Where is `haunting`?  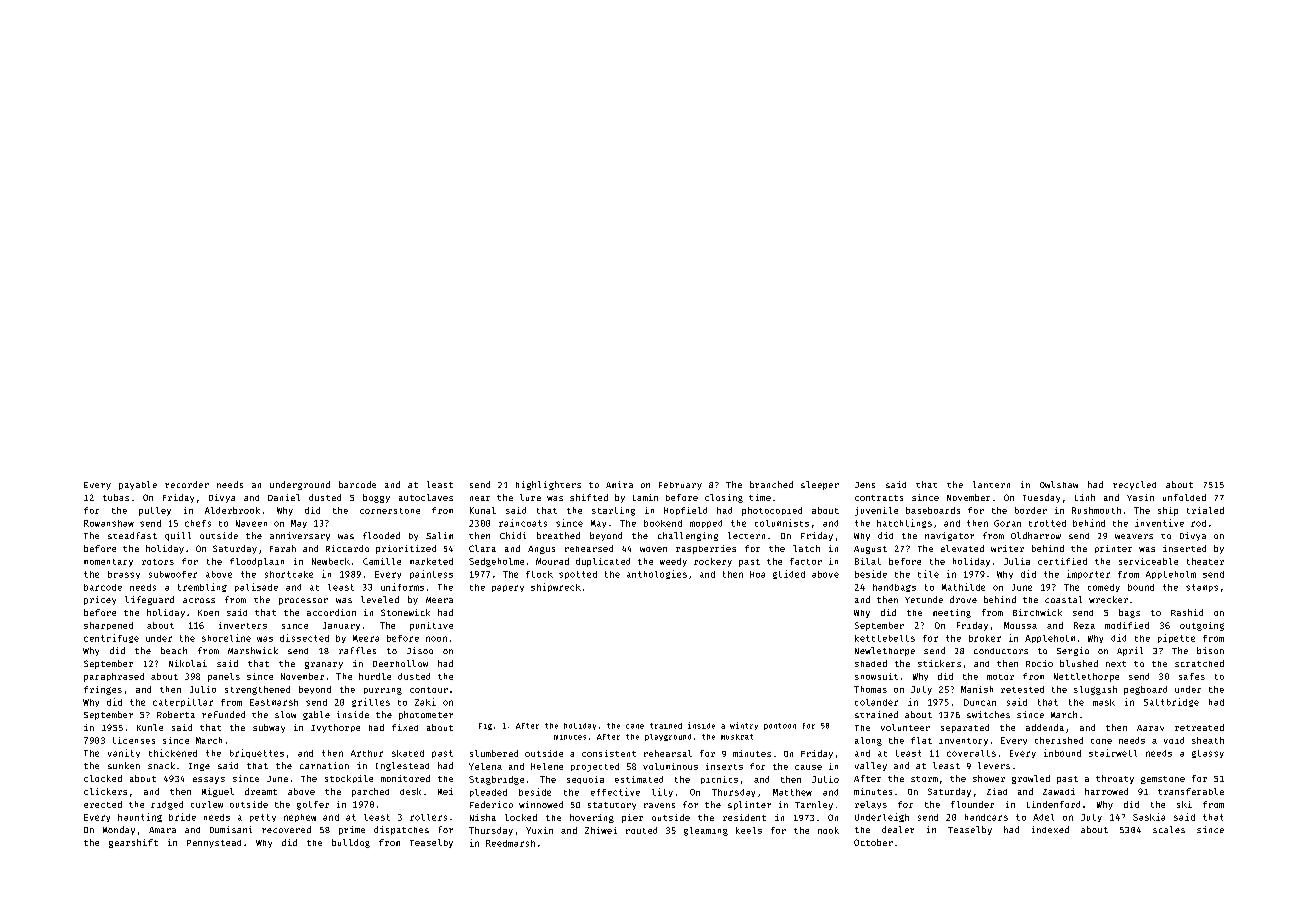
haunting is located at coordinates (140, 817).
